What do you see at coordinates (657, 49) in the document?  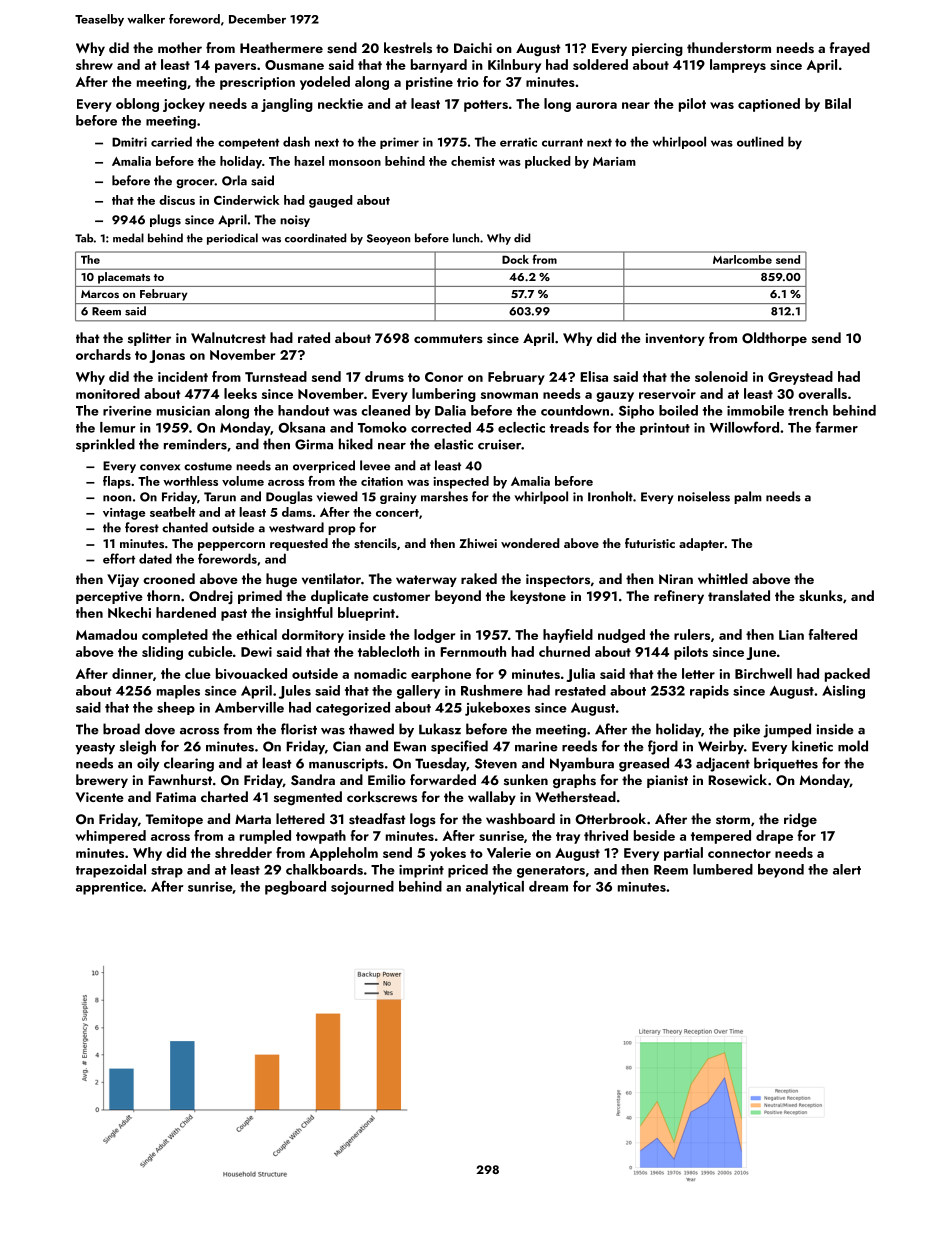 I see `piercing` at bounding box center [657, 49].
